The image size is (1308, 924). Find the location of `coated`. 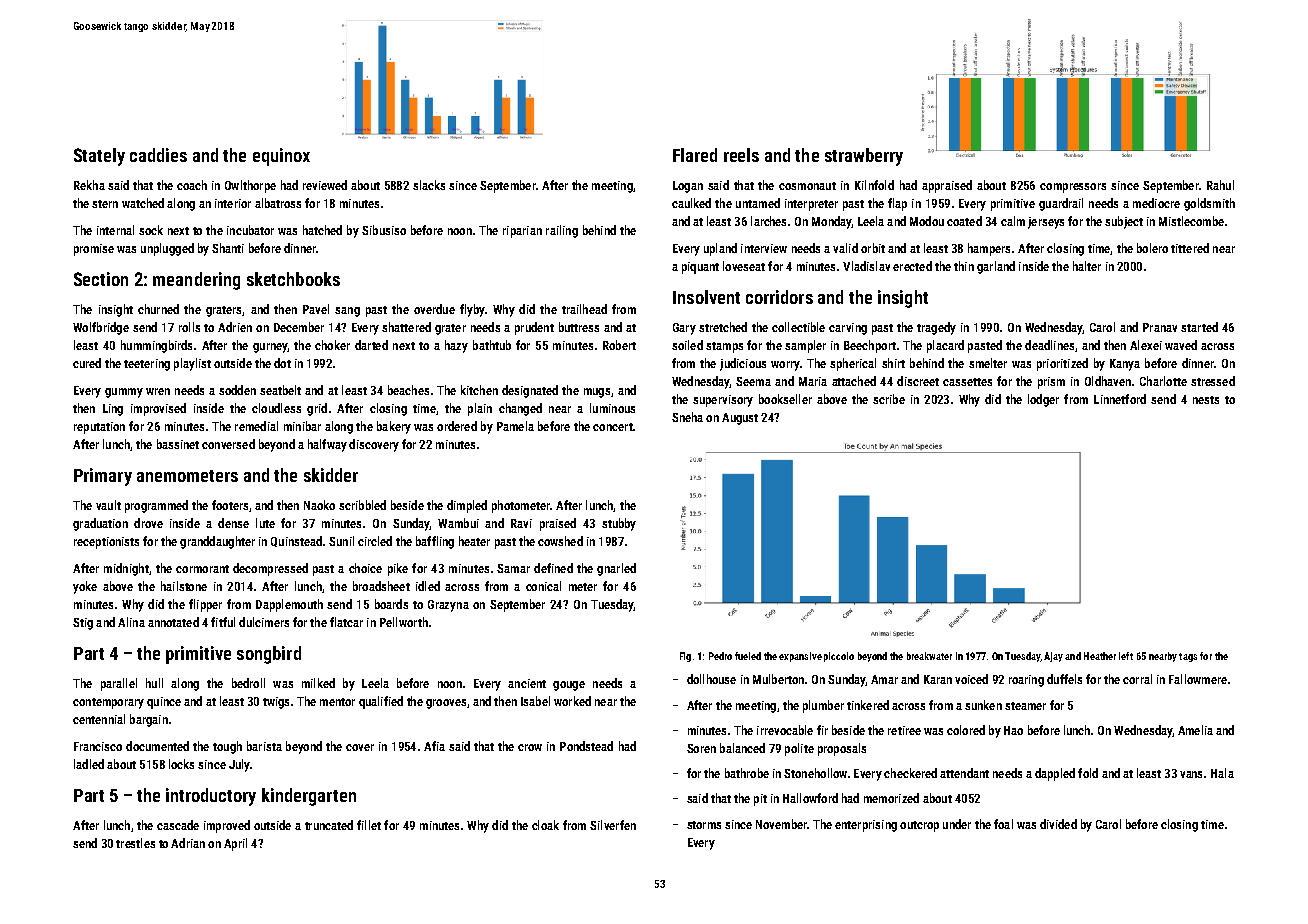

coated is located at coordinates (964, 221).
